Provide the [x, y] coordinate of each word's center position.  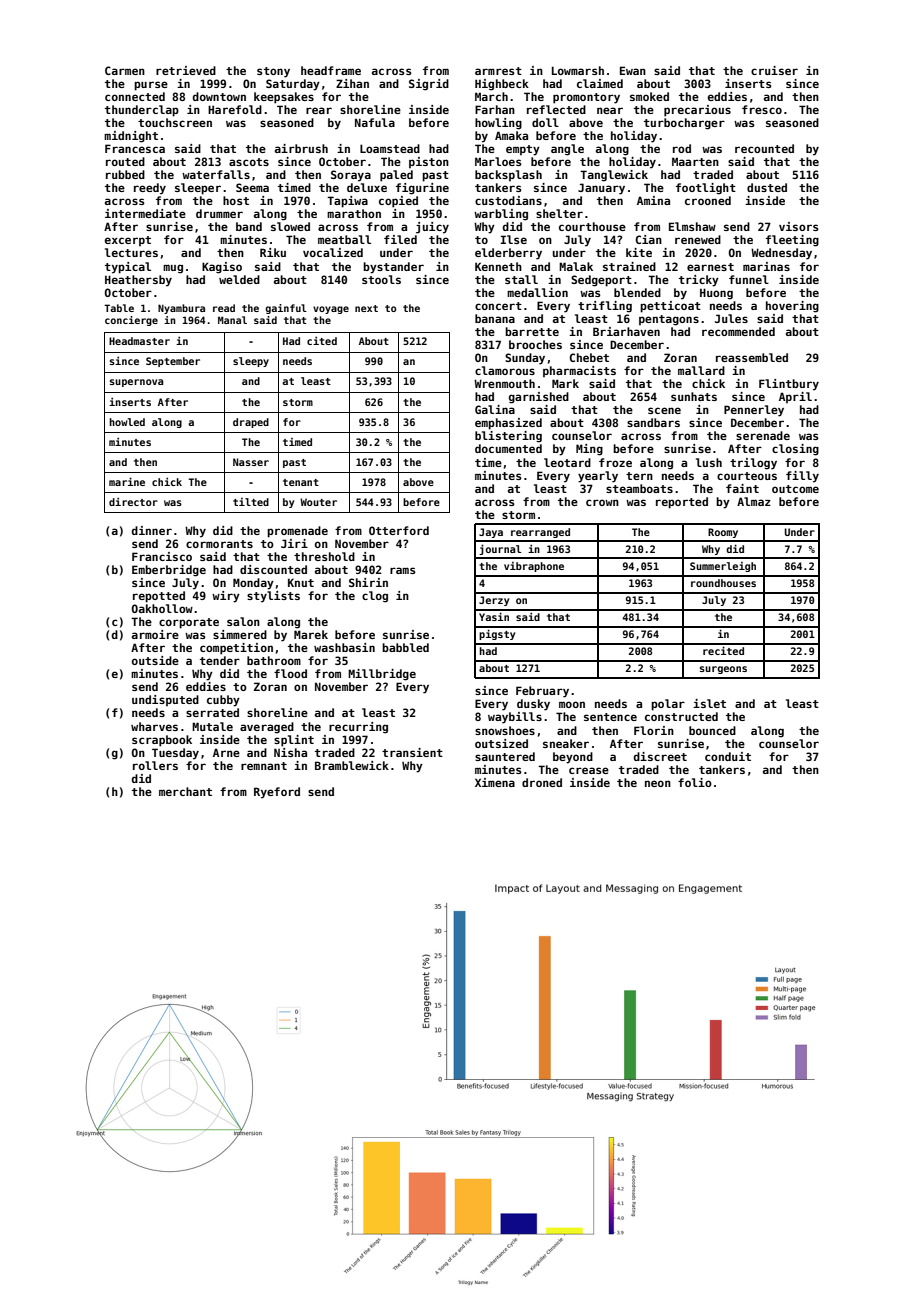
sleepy [251, 362]
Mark [565, 383]
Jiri [294, 543]
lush [709, 462]
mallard [701, 370]
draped [251, 423]
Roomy [723, 533]
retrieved [186, 70]
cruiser [774, 70]
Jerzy [494, 601]
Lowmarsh [578, 70]
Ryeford [277, 793]
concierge [131, 321]
